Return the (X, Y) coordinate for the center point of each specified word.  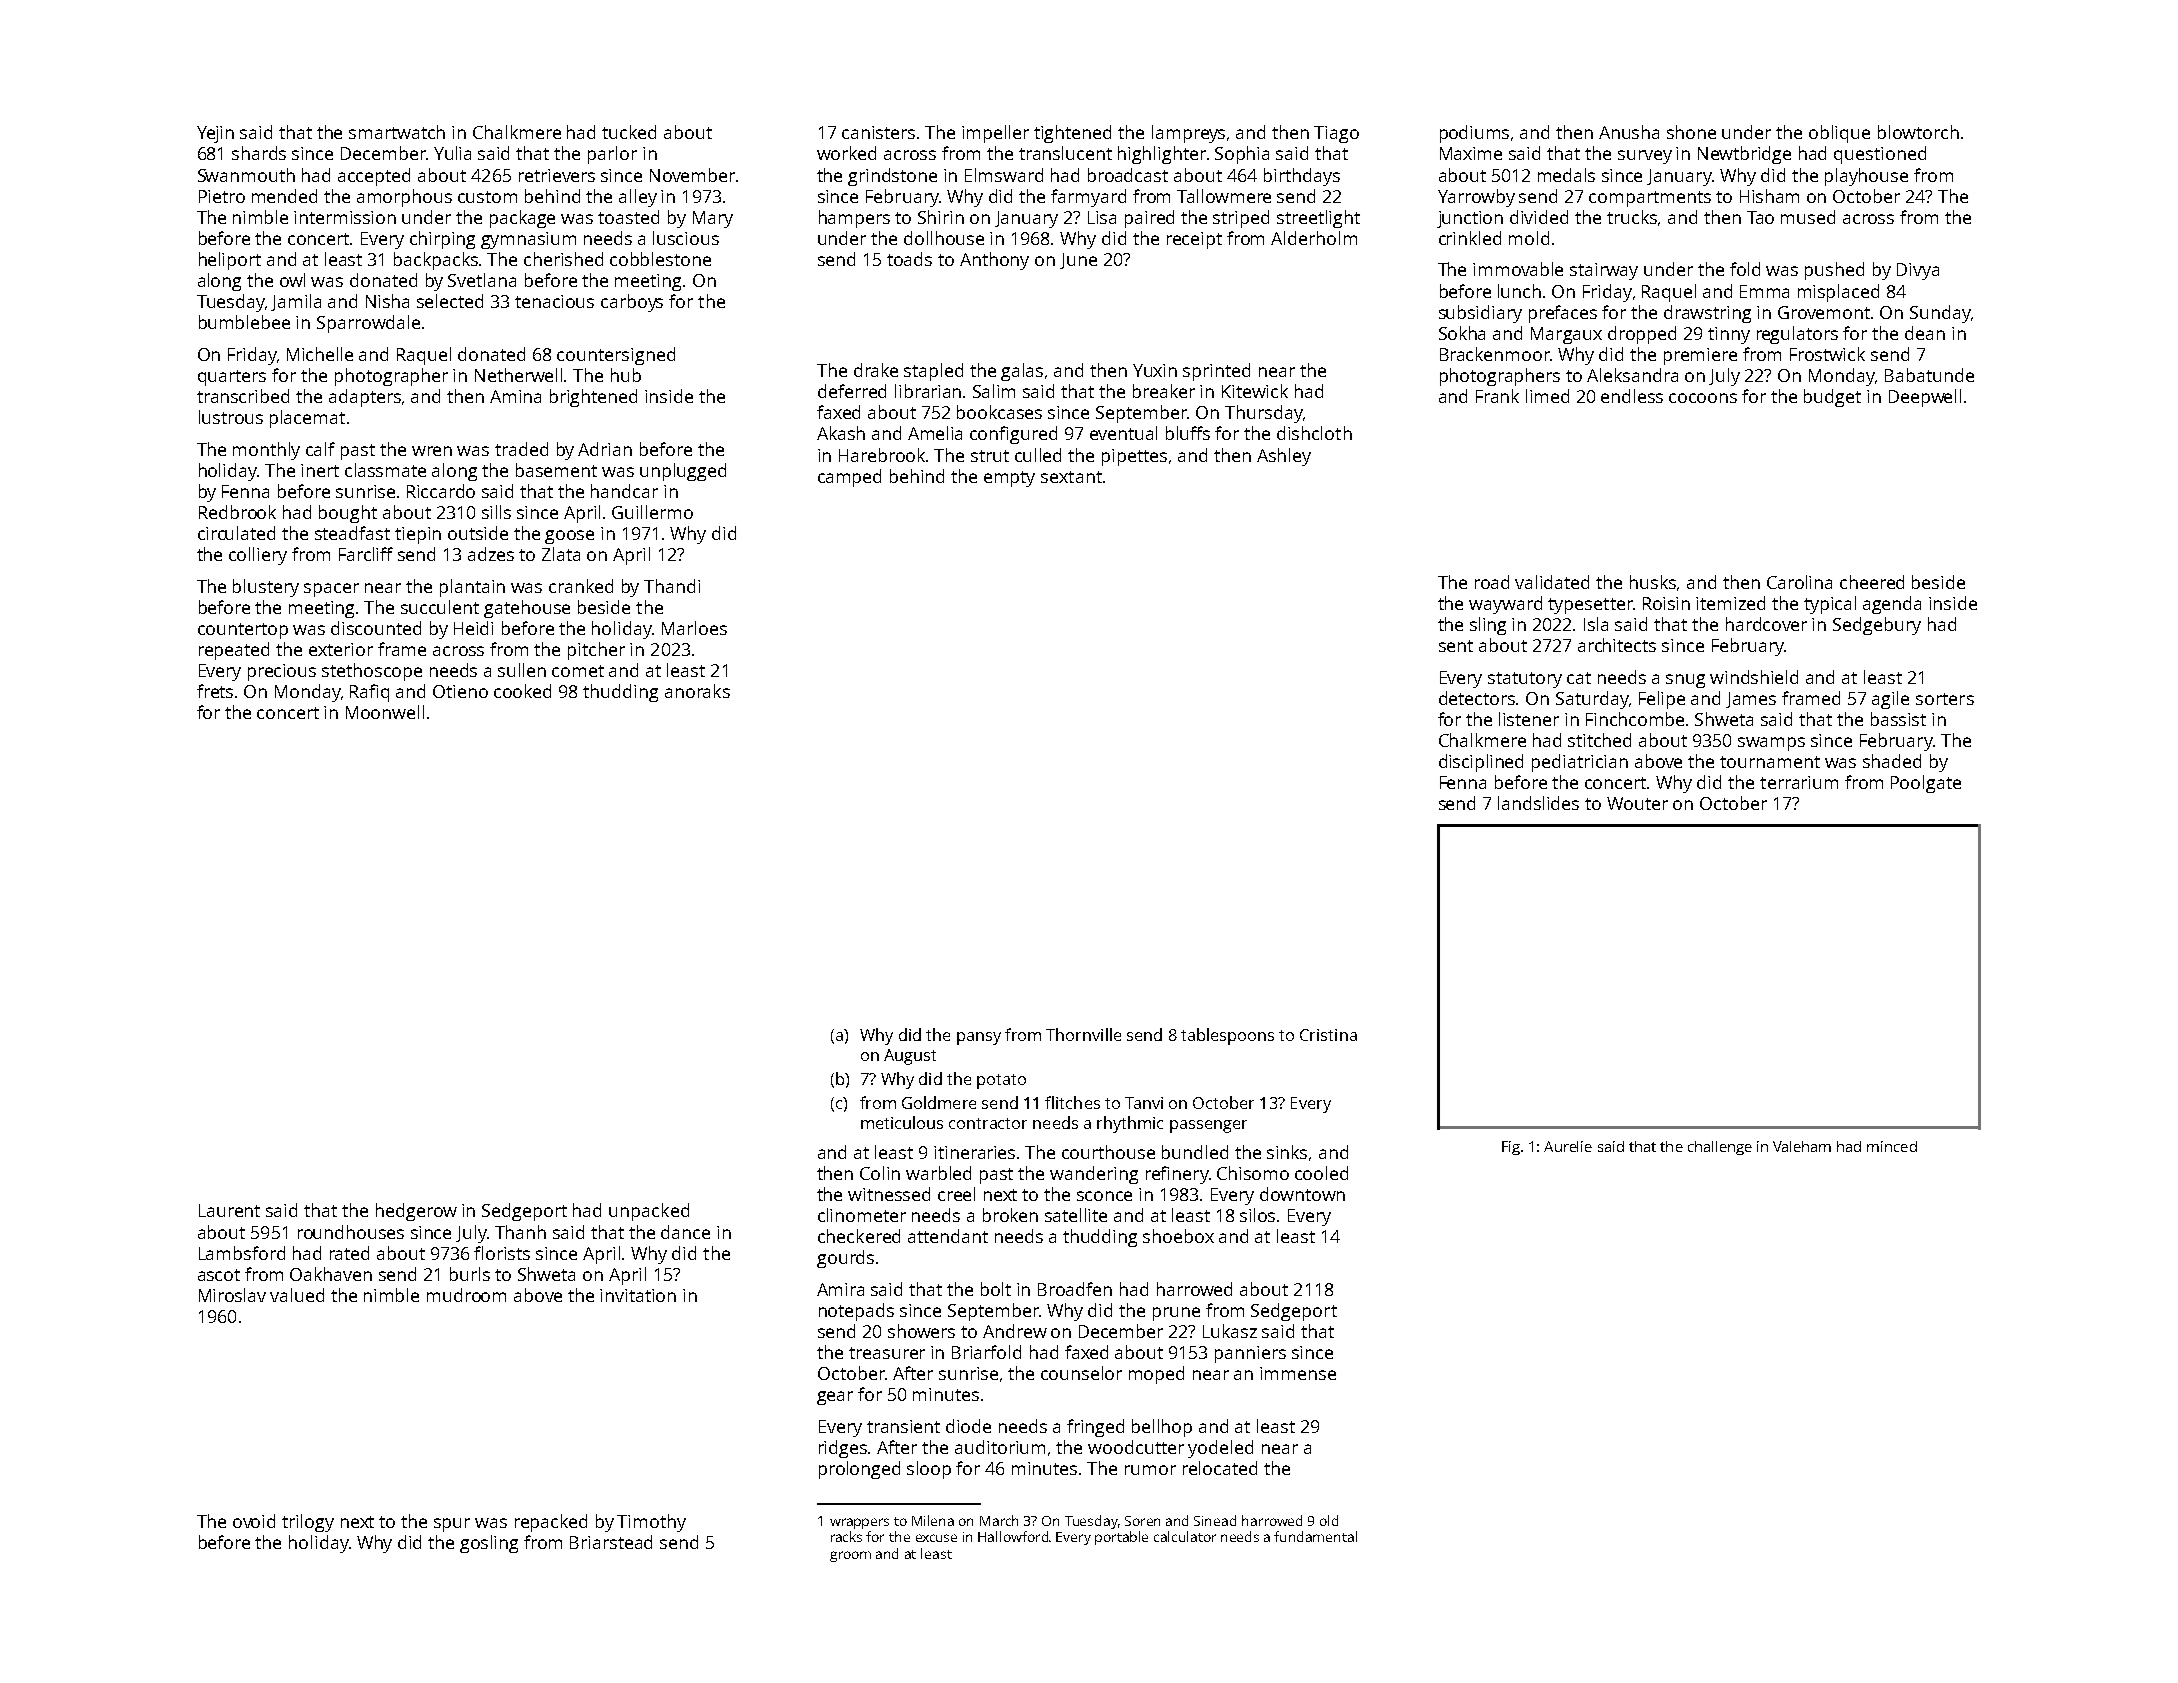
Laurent (229, 1210)
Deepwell (1925, 398)
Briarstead (611, 1542)
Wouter (1637, 803)
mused (1808, 217)
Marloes (694, 628)
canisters (878, 132)
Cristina (1328, 1035)
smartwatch (397, 132)
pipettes (1134, 457)
